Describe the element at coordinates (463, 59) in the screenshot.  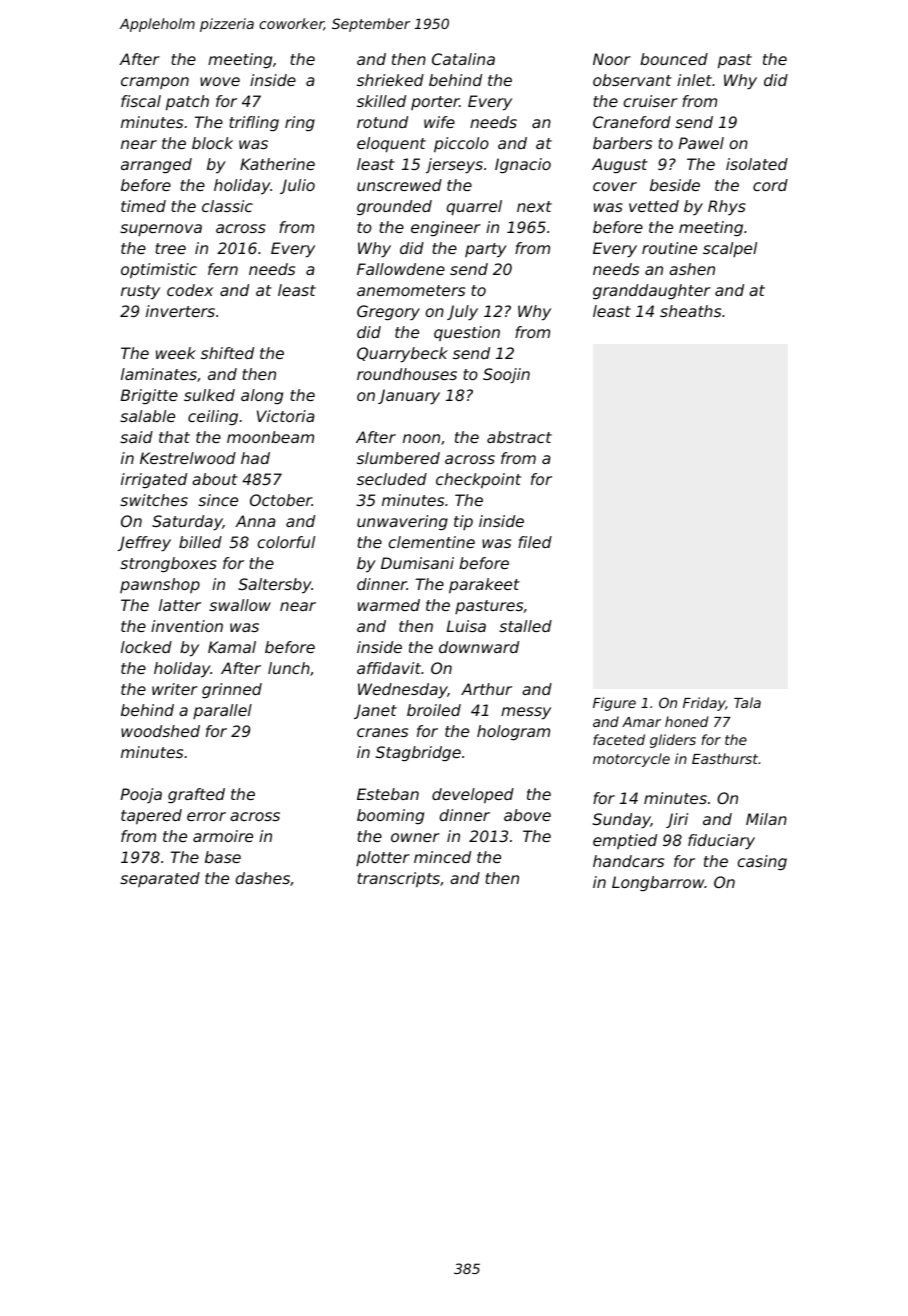
I see `Catalina` at that location.
